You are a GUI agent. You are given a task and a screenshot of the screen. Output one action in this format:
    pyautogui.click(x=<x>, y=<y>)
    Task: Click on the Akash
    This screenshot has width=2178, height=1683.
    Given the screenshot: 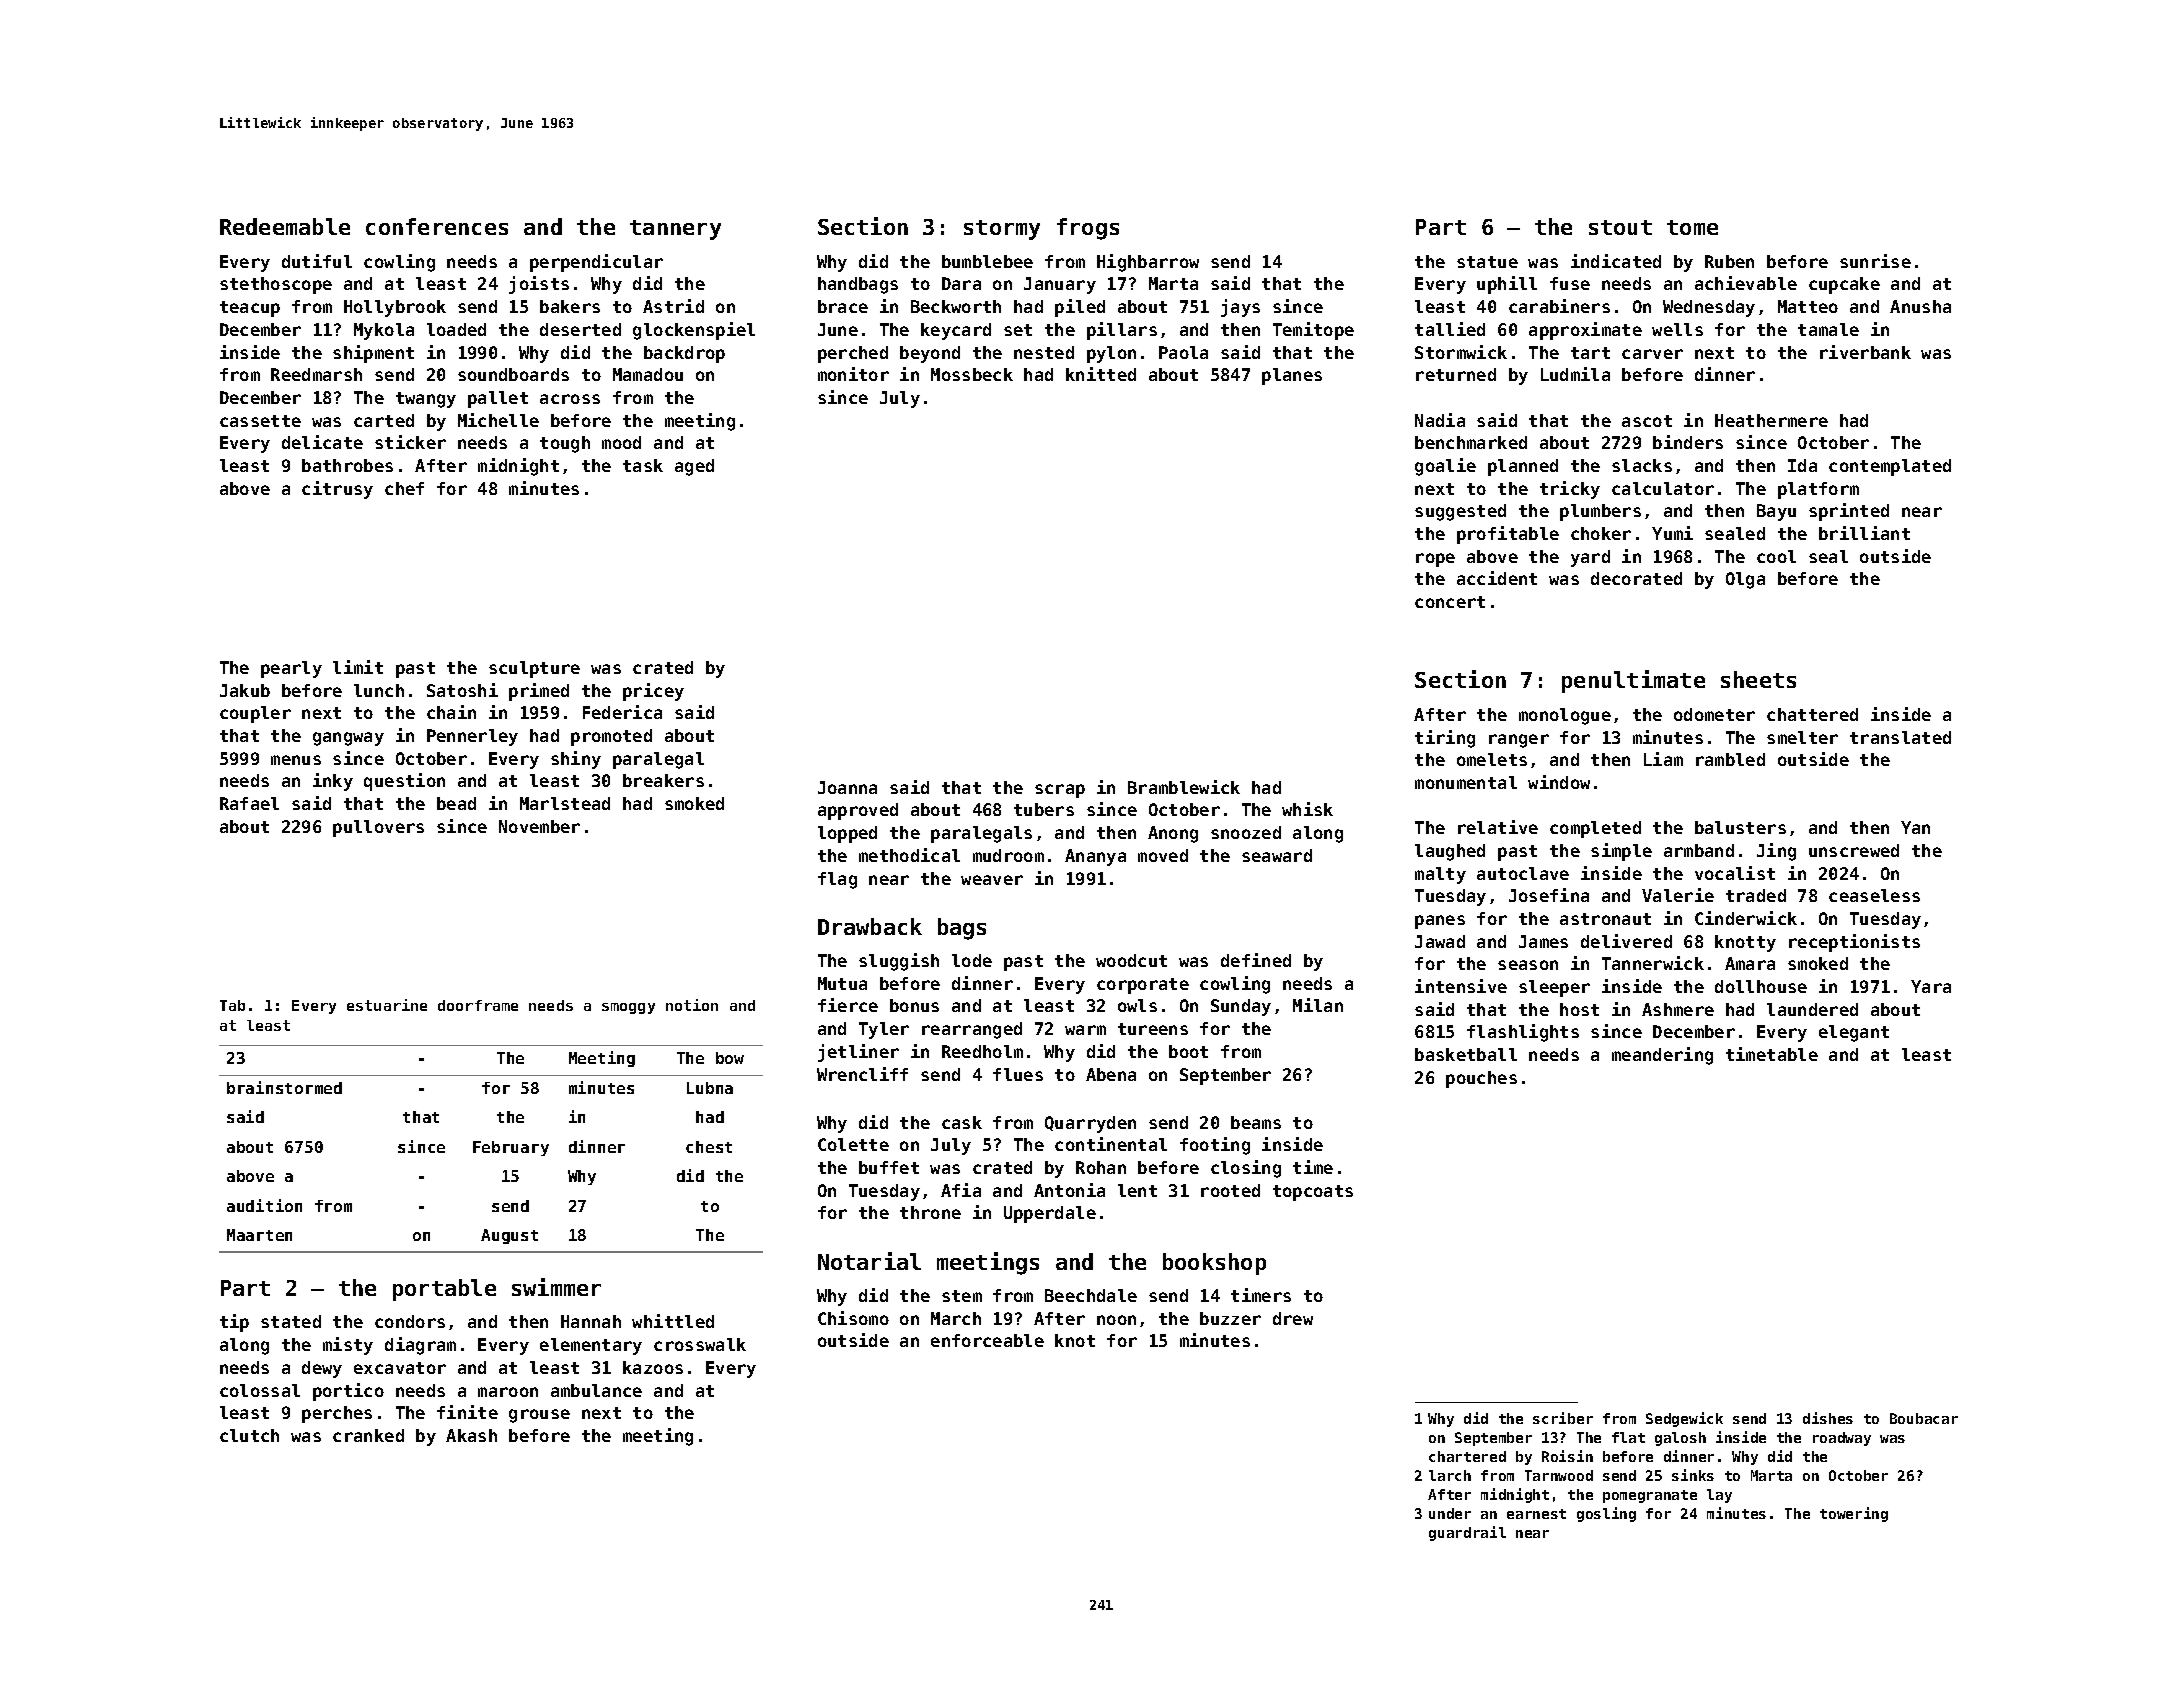 What is the action you would take?
    pyautogui.click(x=471, y=1435)
